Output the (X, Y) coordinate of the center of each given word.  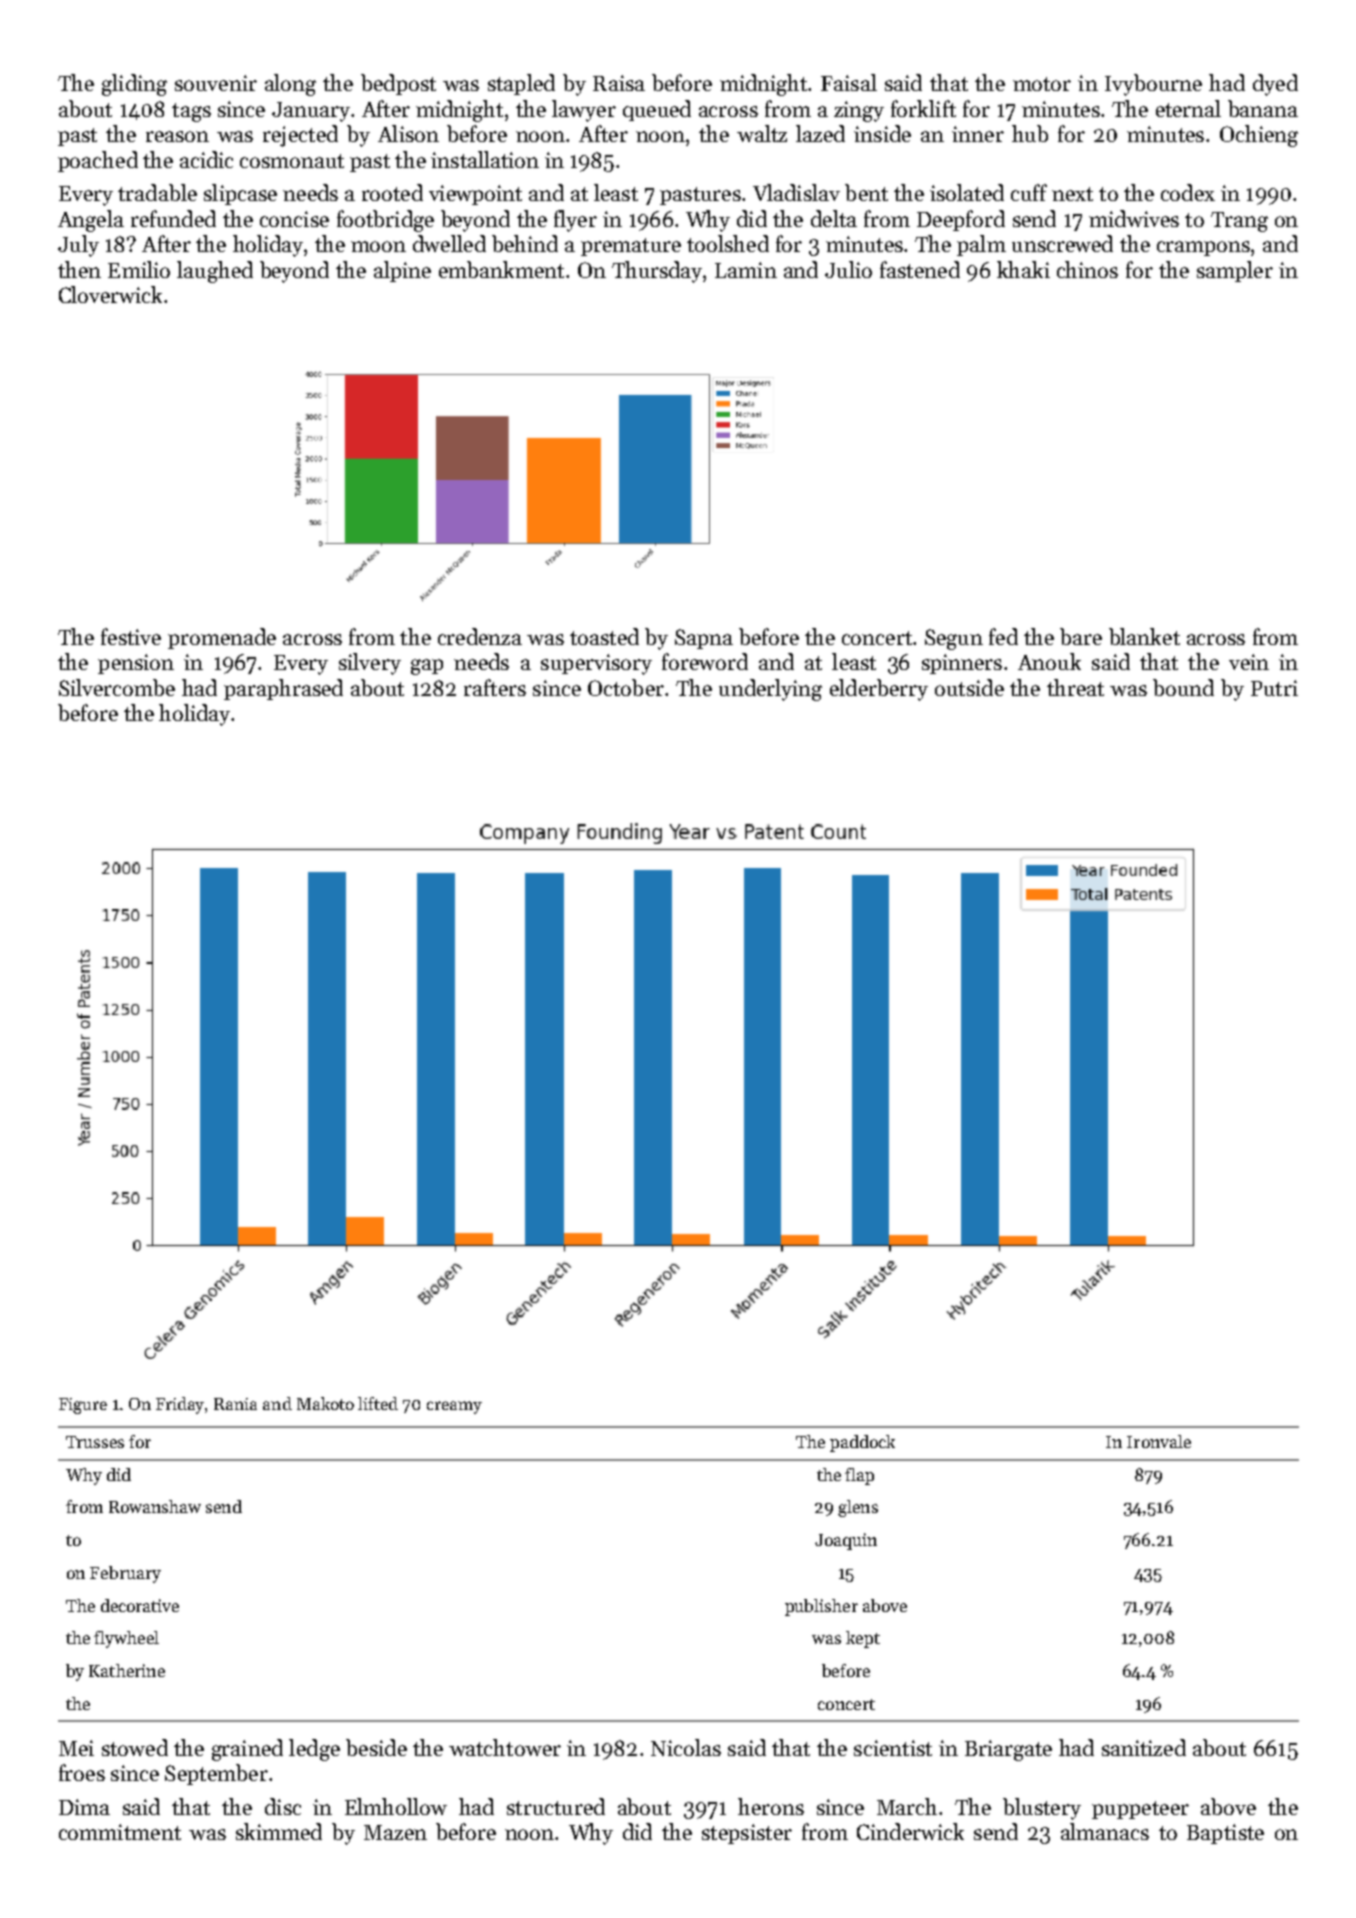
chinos (1087, 269)
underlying (770, 690)
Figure (83, 1406)
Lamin (746, 270)
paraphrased (283, 689)
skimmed (279, 1831)
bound (1183, 687)
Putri (1274, 688)
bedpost (398, 84)
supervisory (596, 664)
